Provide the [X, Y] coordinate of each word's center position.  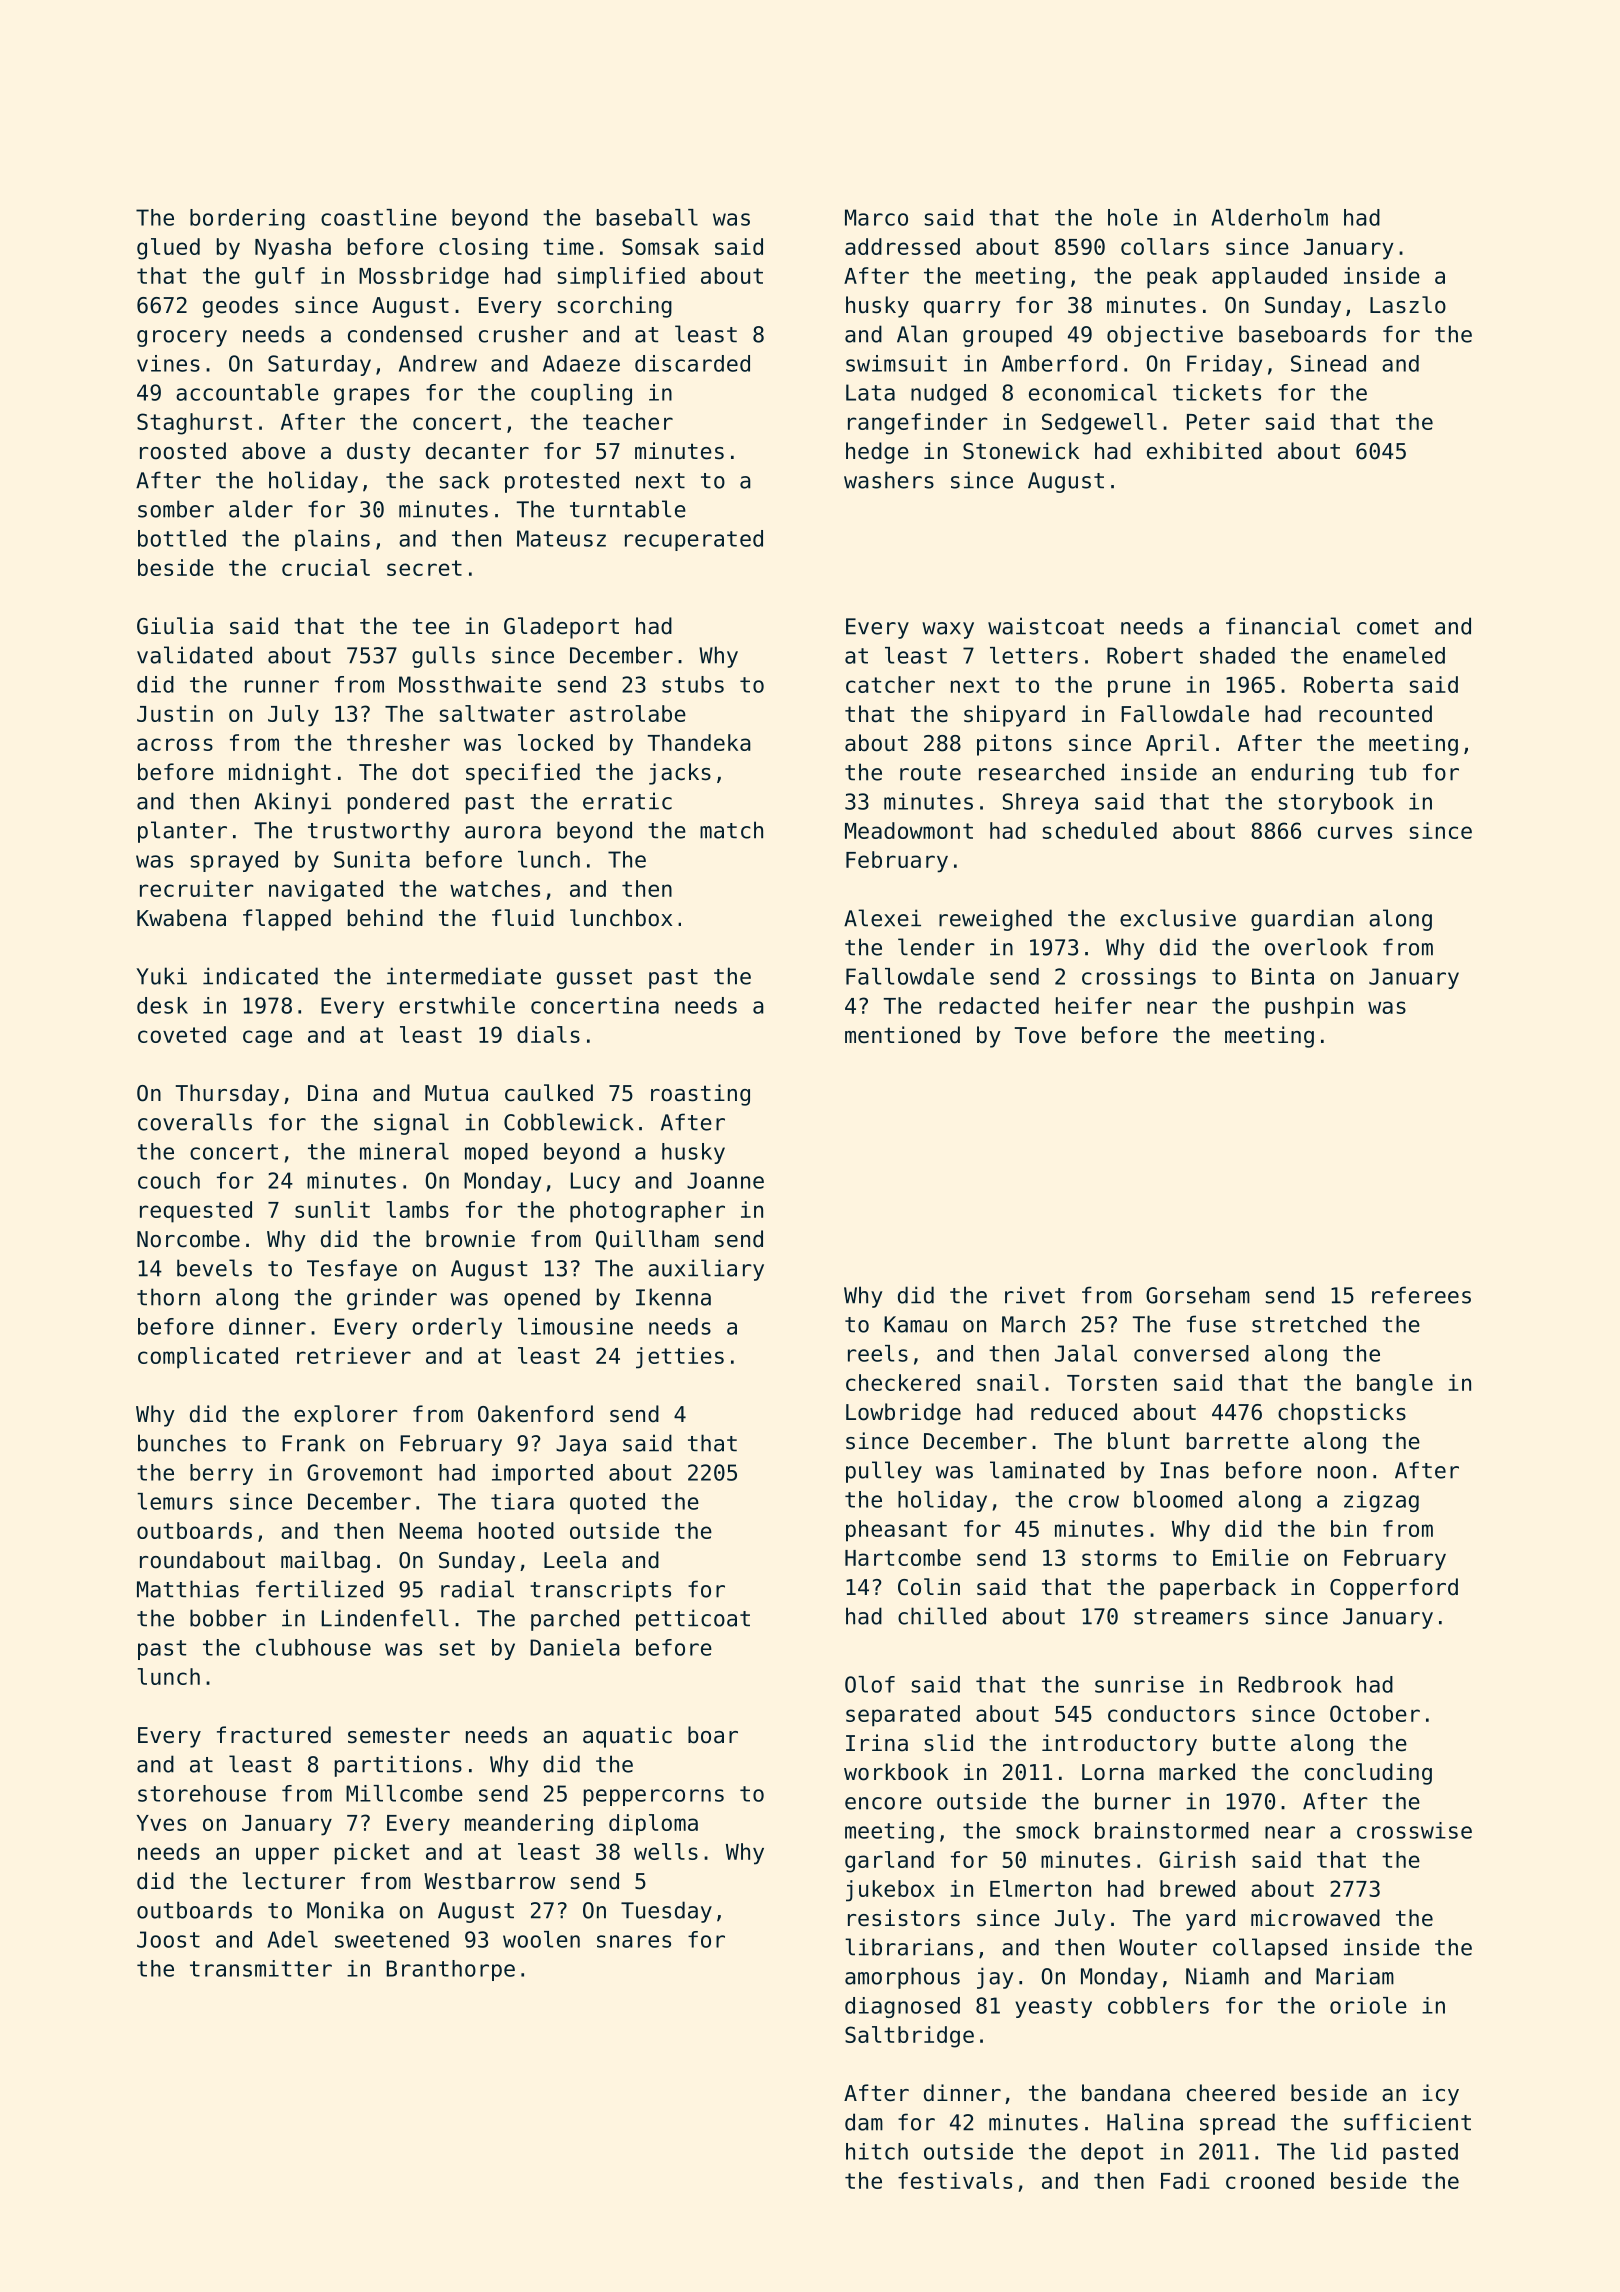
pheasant [896, 1531]
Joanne [725, 1180]
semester [399, 1735]
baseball [647, 217]
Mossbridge [424, 278]
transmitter [261, 1968]
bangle [1395, 1385]
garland [889, 1862]
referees [1421, 1295]
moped [496, 1153]
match [731, 830]
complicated [208, 1358]
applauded [1269, 278]
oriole [1368, 2005]
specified [523, 774]
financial [1283, 626]
